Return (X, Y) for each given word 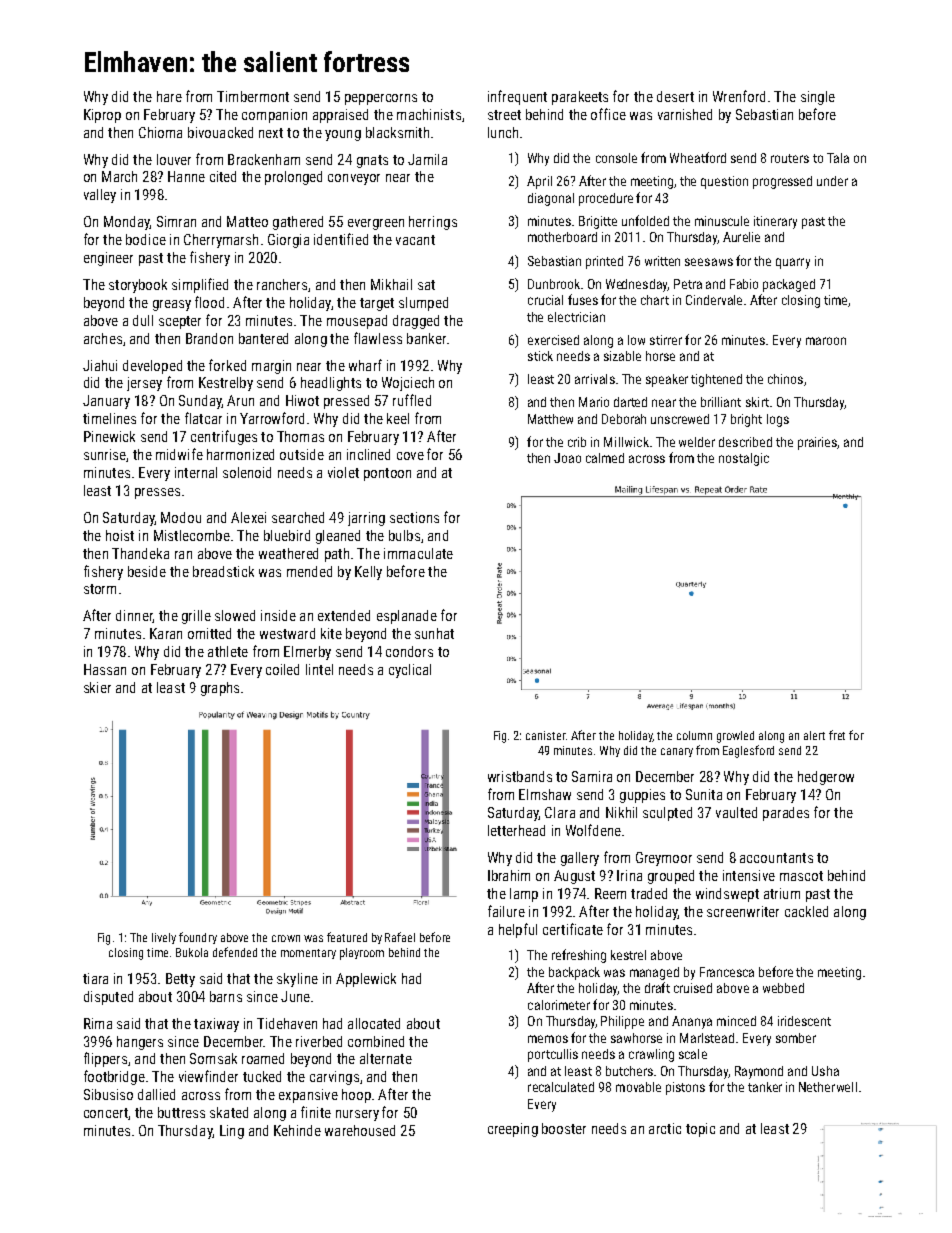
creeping (513, 1130)
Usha (825, 1071)
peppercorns (381, 99)
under (832, 181)
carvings (334, 1078)
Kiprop (102, 116)
